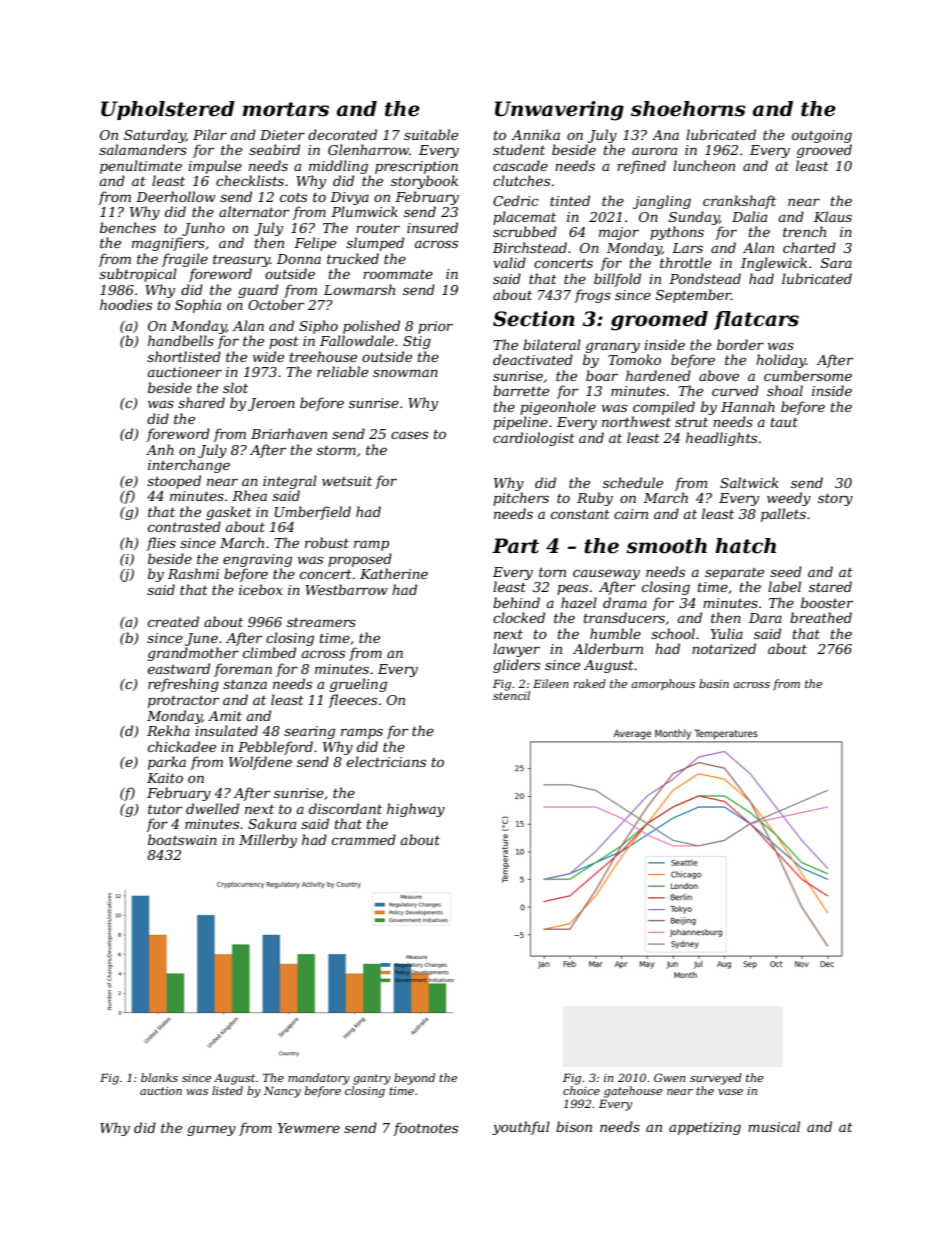  Describe the element at coordinates (435, 327) in the screenshot. I see `prior` at that location.
